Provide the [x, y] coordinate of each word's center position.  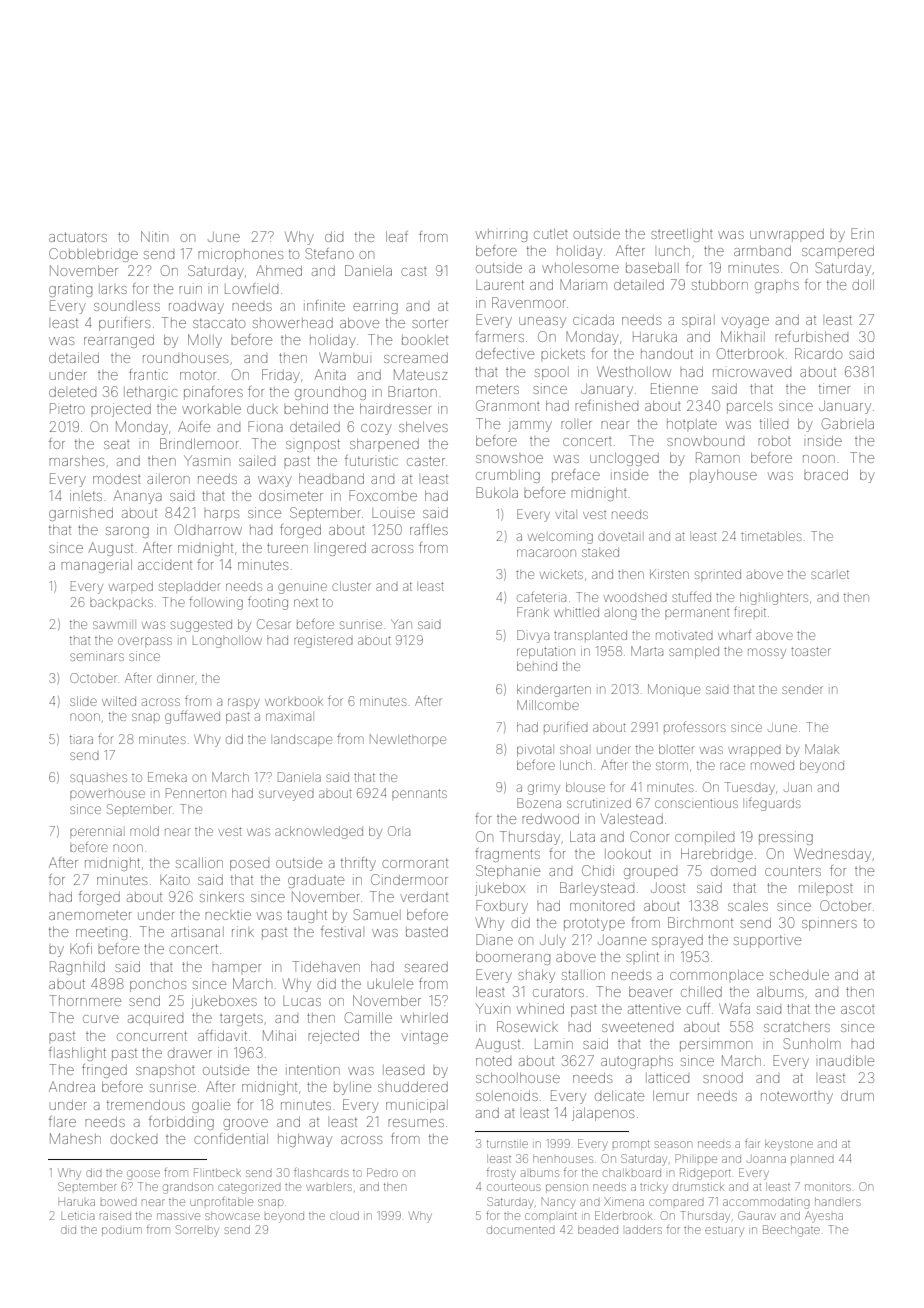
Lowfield [251, 288]
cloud [344, 1215]
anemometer [90, 915]
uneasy [542, 322]
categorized [249, 1189]
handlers [838, 1201]
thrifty [358, 864]
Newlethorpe [408, 739]
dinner [175, 678]
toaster [811, 651]
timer [834, 388]
